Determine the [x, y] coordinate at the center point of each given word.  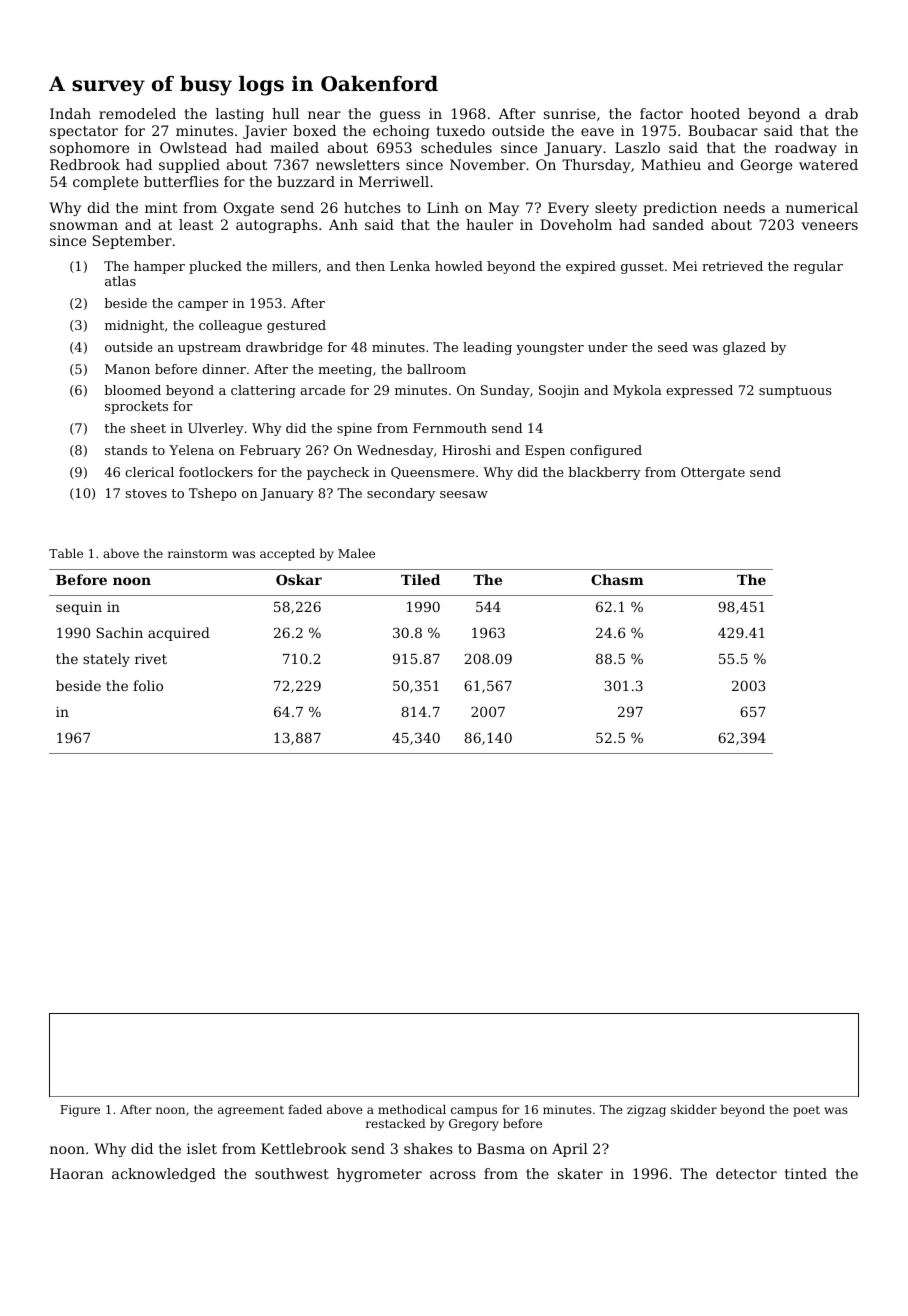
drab [841, 113]
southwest [292, 1173]
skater [580, 1173]
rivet [151, 659]
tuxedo [460, 130]
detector [746, 1173]
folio [148, 685]
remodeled [137, 113]
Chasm [617, 579]
